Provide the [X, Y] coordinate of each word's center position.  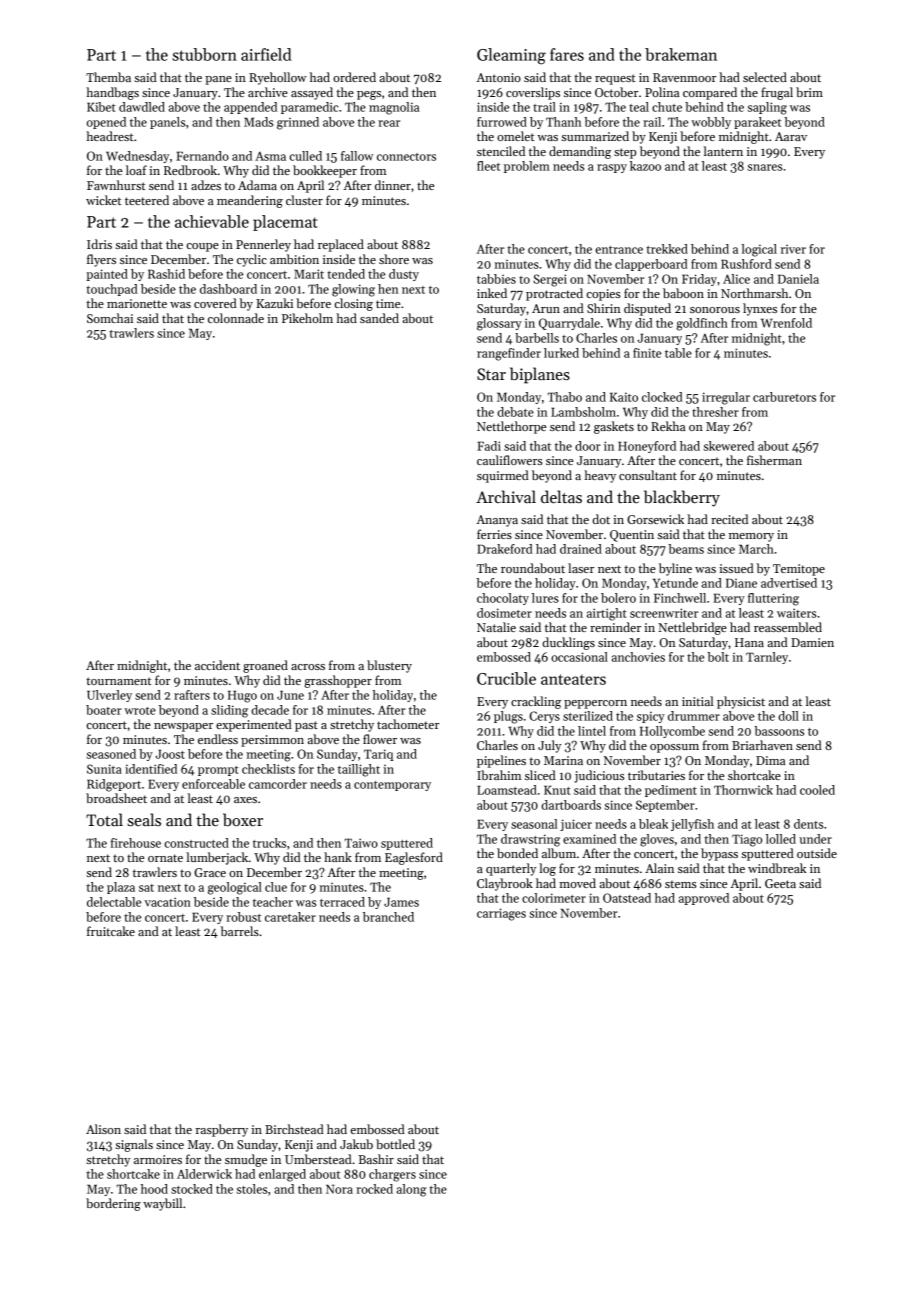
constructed [196, 843]
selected [765, 77]
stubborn [204, 54]
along [412, 1190]
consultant [648, 475]
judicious [599, 776]
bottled [395, 1144]
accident [217, 665]
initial [698, 701]
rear [389, 123]
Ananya [497, 521]
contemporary [392, 786]
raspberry [222, 1130]
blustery [389, 666]
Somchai [110, 318]
